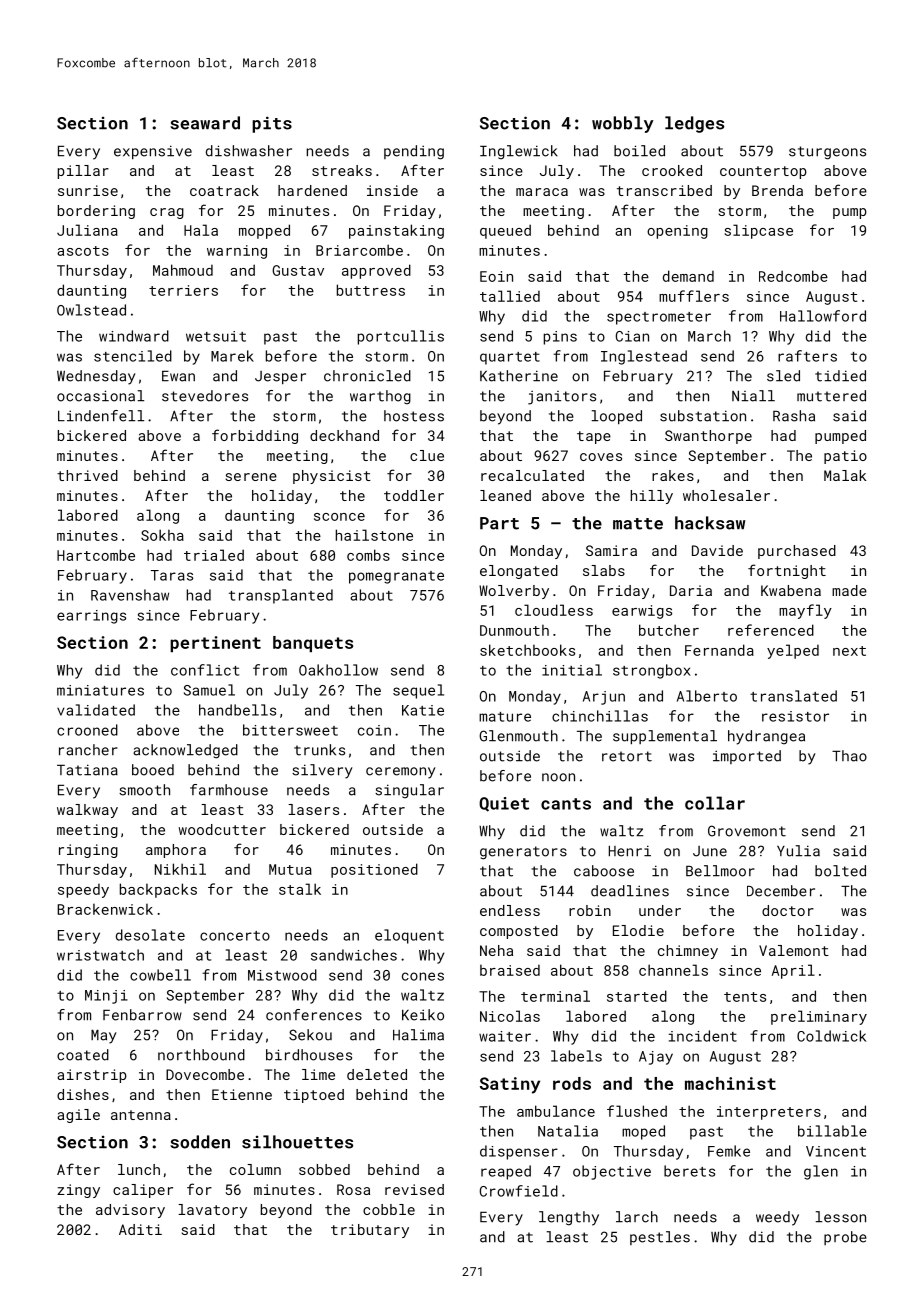 The image size is (924, 1308). What do you see at coordinates (414, 152) in the page?
I see `pending` at bounding box center [414, 152].
